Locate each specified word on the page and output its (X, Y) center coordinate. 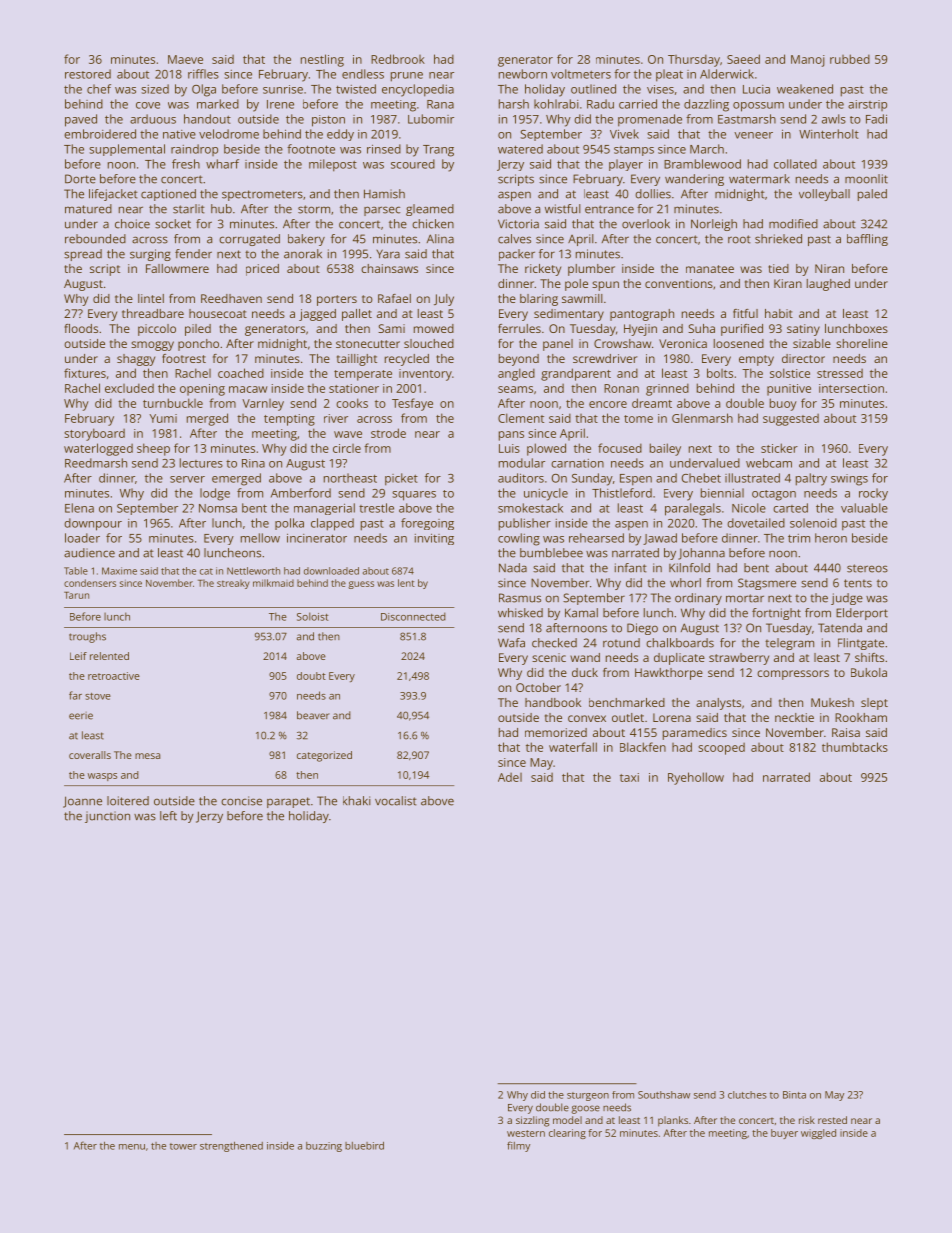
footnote (311, 149)
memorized (556, 732)
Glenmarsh (702, 418)
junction (107, 817)
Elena (79, 508)
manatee (710, 269)
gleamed (430, 210)
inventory (425, 375)
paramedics (695, 734)
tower (183, 1146)
